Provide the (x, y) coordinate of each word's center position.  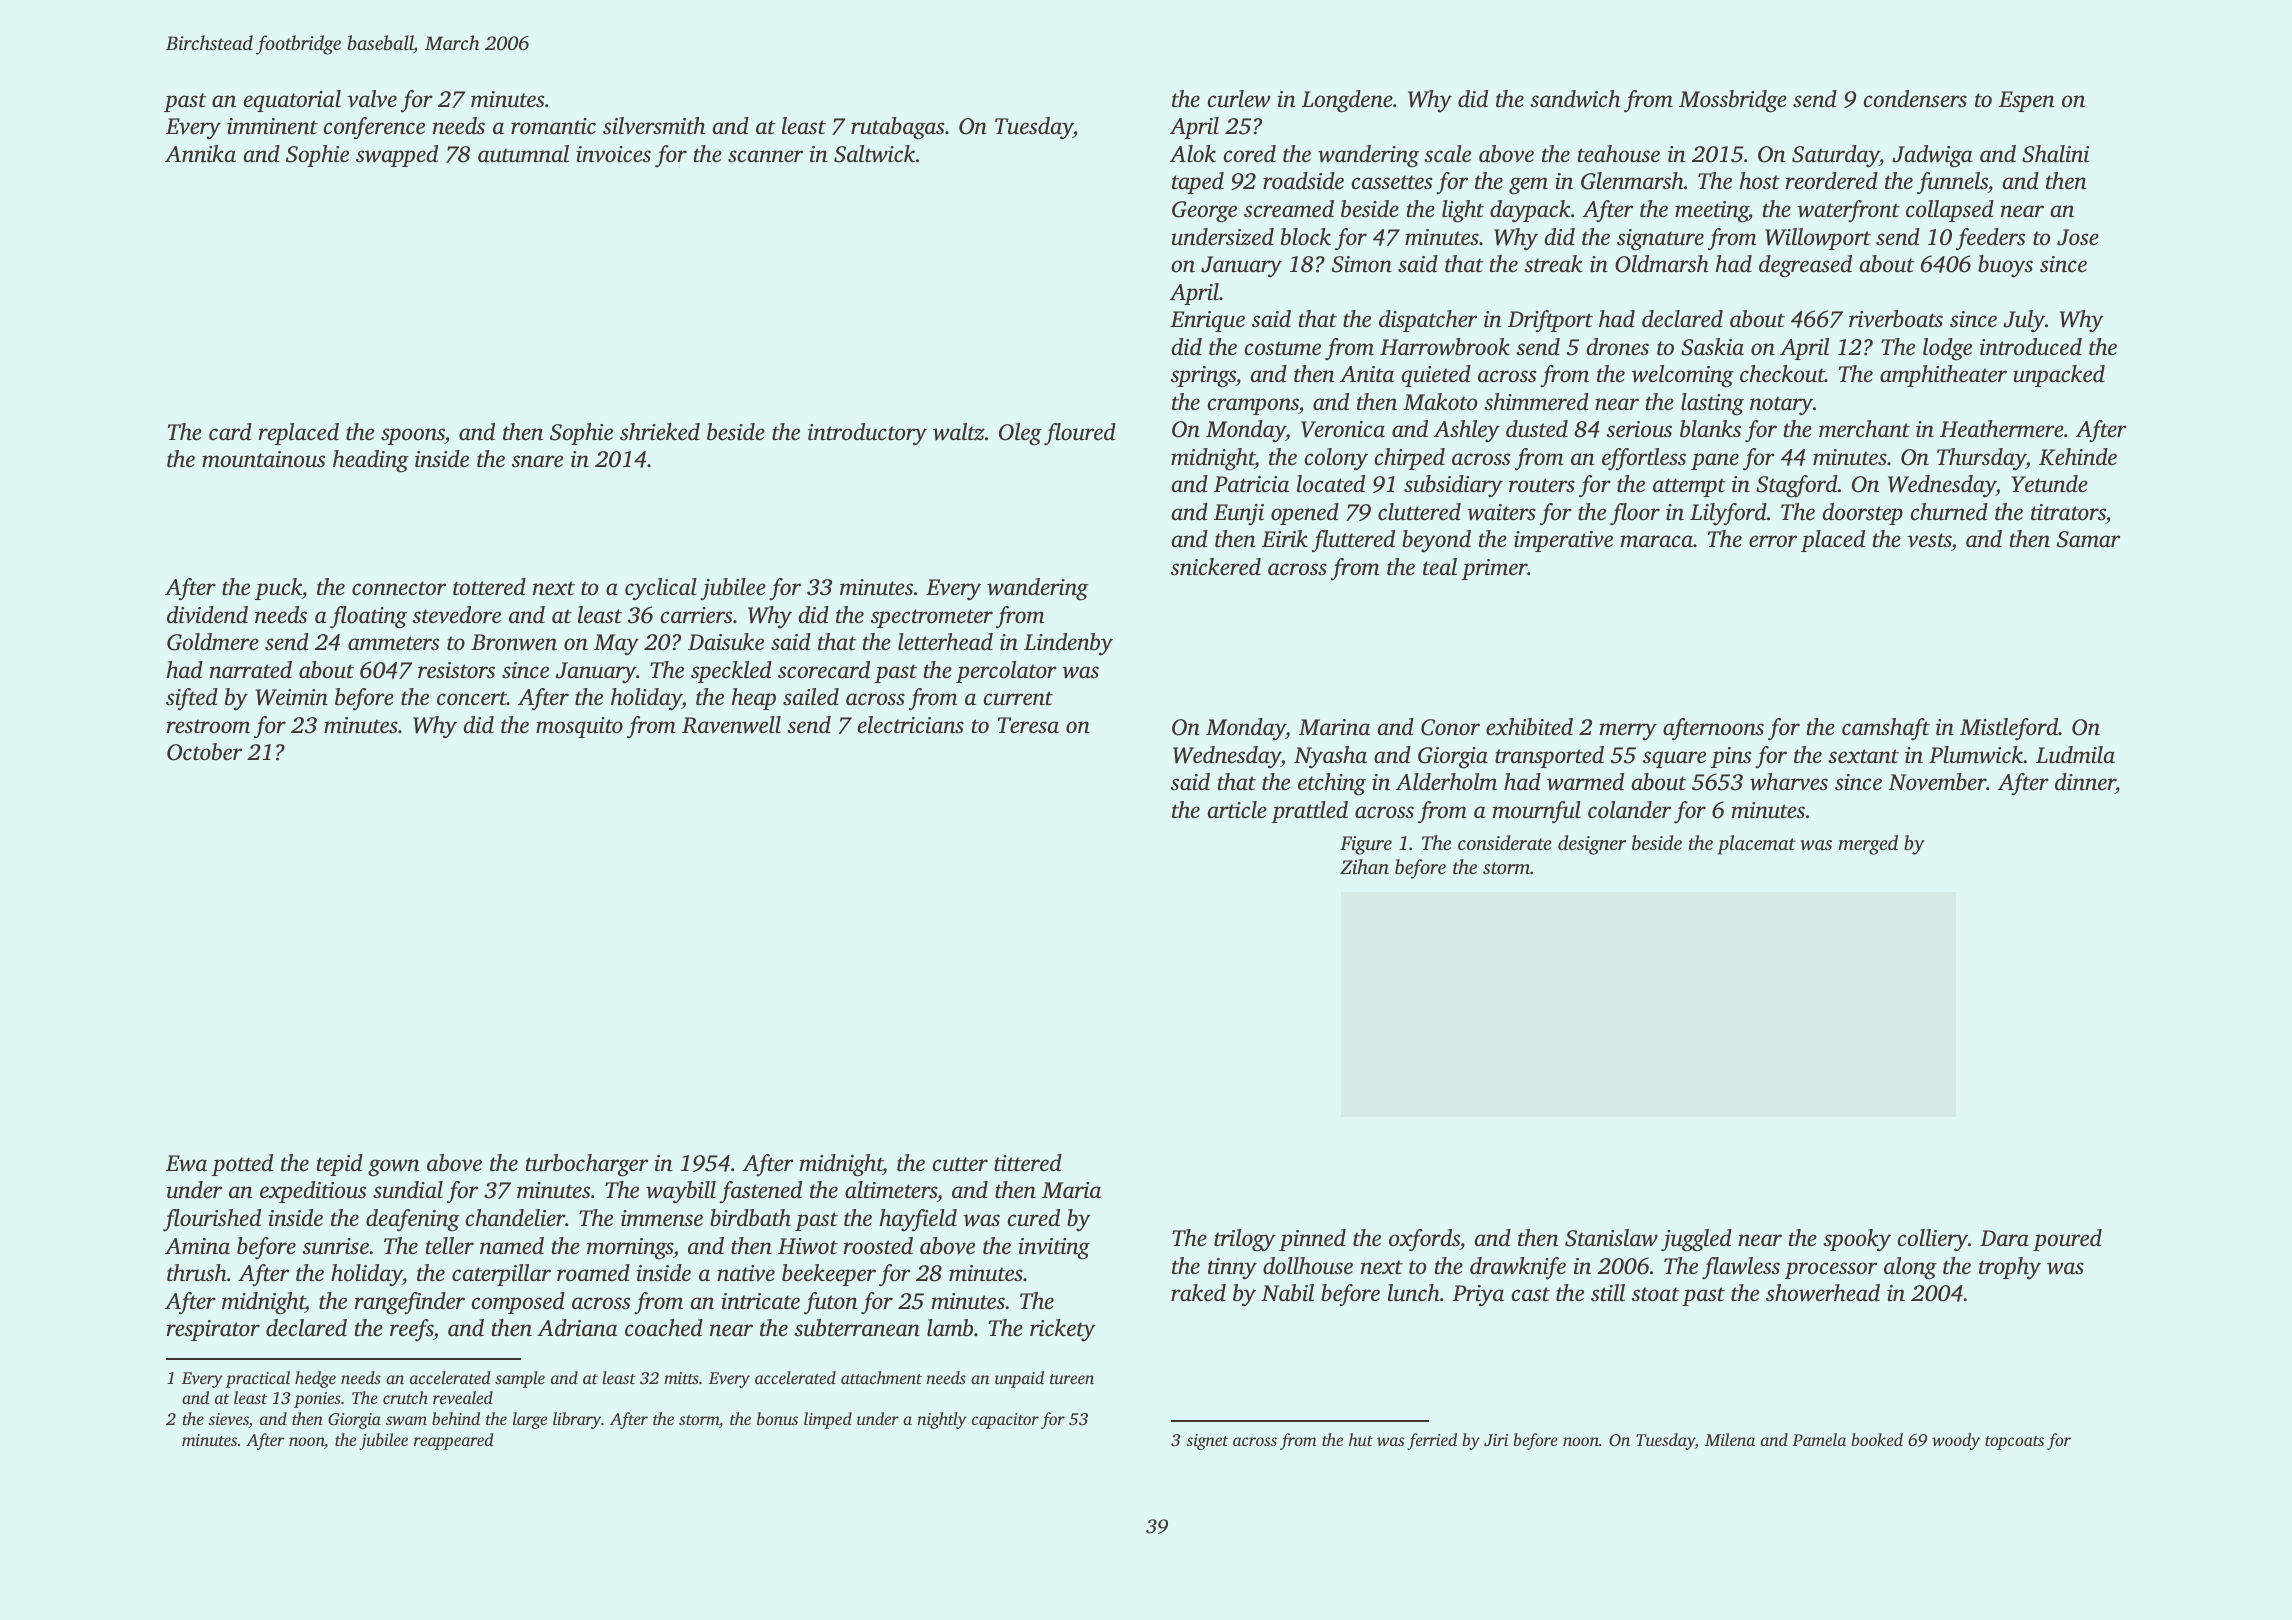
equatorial (292, 101)
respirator (213, 1330)
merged (1868, 845)
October (204, 752)
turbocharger (587, 1165)
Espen (2027, 101)
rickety (1063, 1330)
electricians (911, 725)
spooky (1857, 1240)
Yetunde (2049, 484)
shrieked (660, 432)
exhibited (1529, 727)
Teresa (1028, 725)
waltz (959, 432)
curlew (1239, 99)
